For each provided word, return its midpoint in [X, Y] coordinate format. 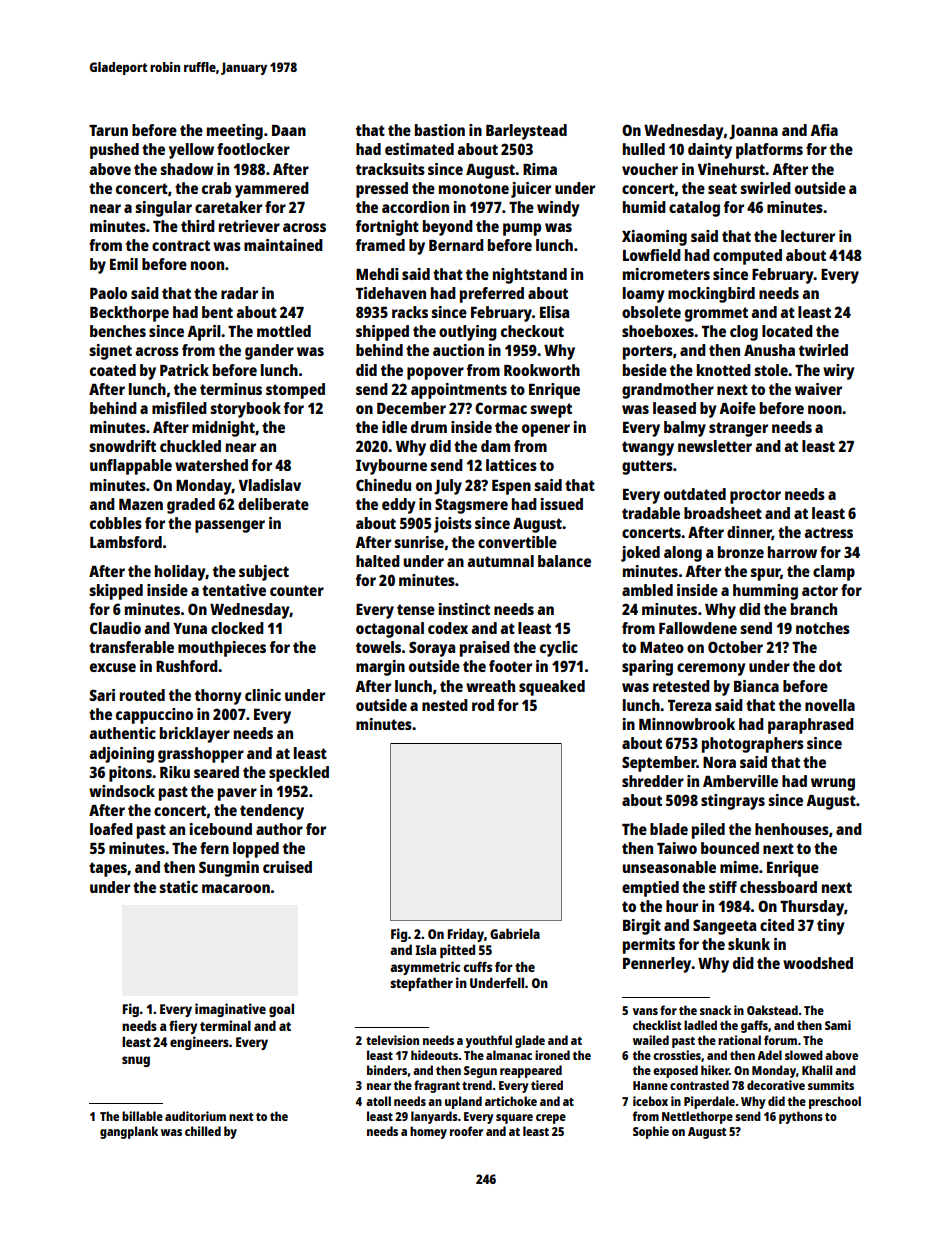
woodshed [818, 963]
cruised [287, 867]
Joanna [753, 132]
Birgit [642, 927]
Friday [466, 935]
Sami [838, 1025]
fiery [183, 1027]
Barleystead [526, 132]
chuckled [190, 446]
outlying [468, 333]
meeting [235, 132]
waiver [818, 389]
